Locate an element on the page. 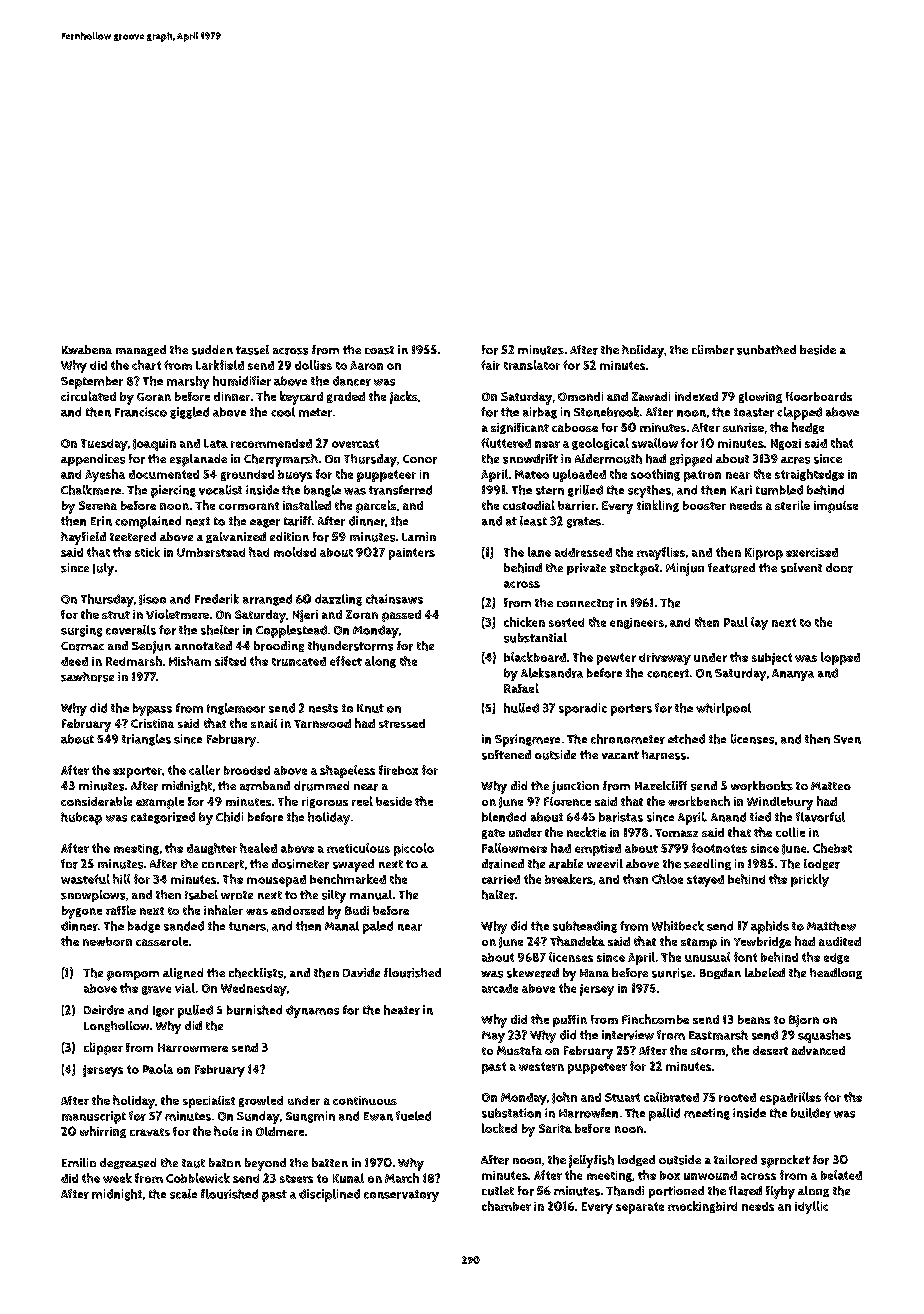  Harrowmere is located at coordinates (193, 1047).
